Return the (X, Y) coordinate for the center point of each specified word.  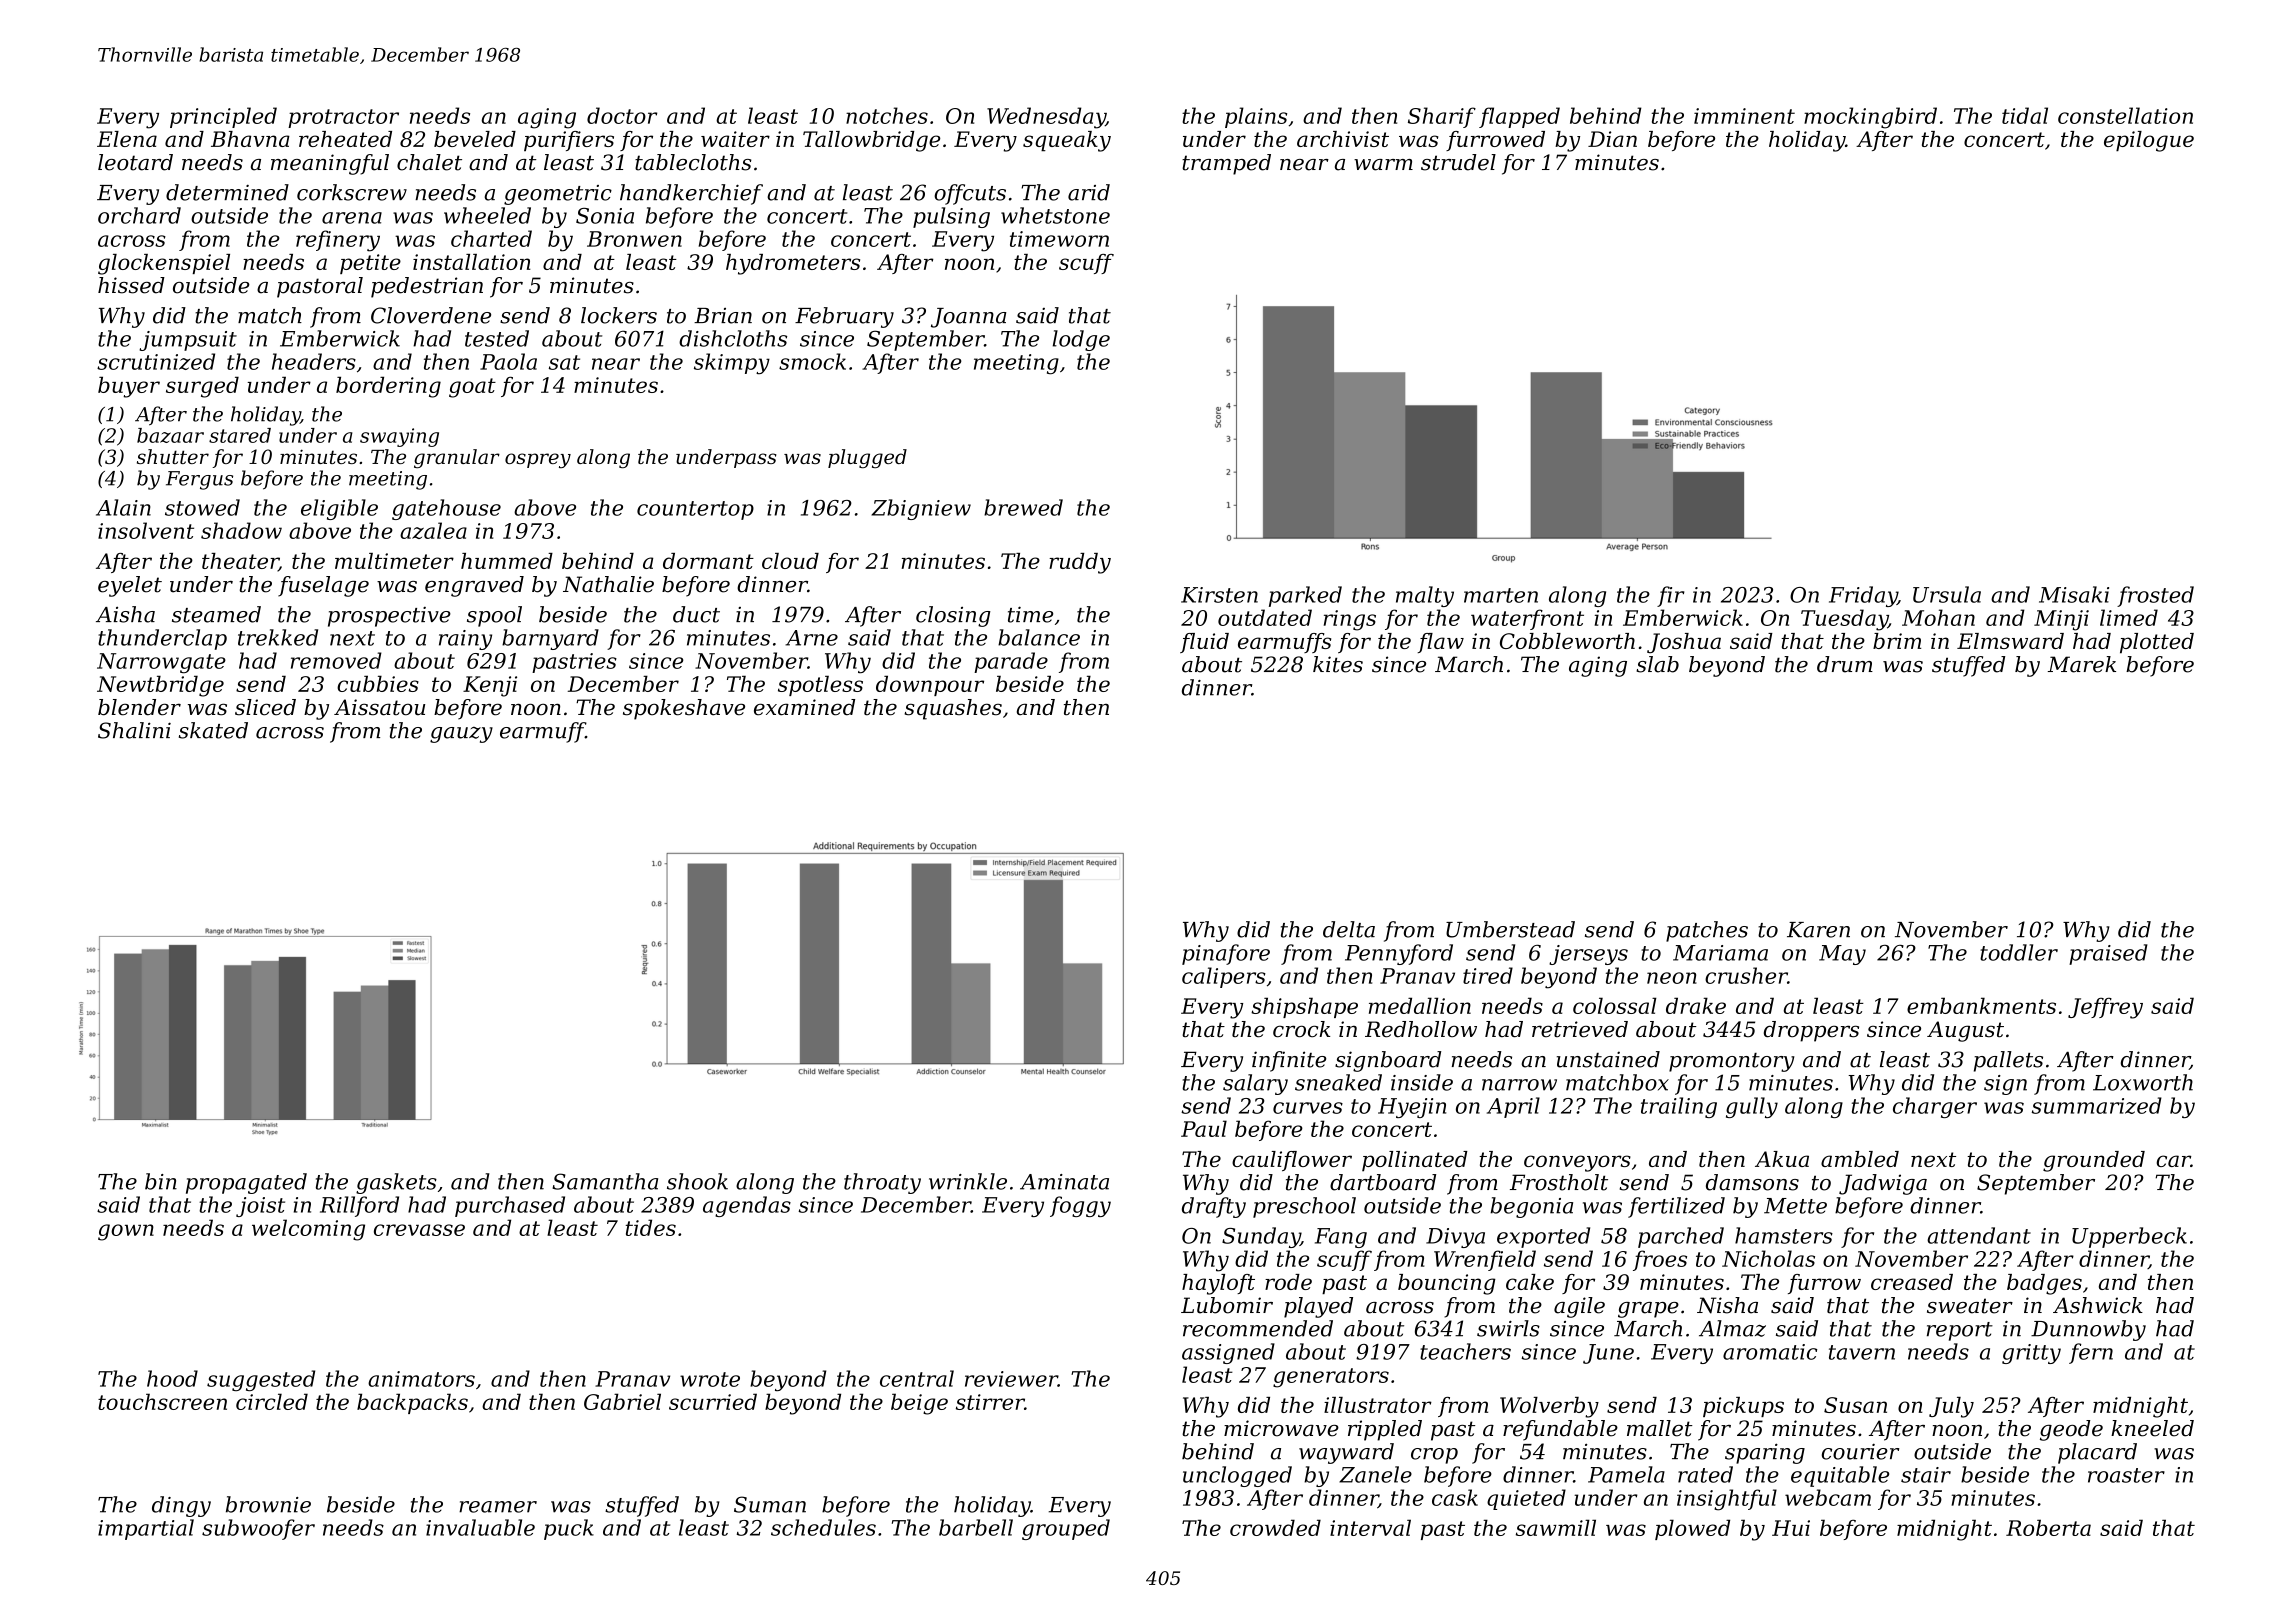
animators (421, 1379)
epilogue (2149, 141)
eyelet (130, 586)
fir (1671, 596)
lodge (1081, 340)
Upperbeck (2129, 1237)
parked (1305, 596)
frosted (2155, 596)
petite (370, 264)
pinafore (1226, 954)
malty (1425, 596)
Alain (123, 507)
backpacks (412, 1403)
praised (2108, 954)
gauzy (461, 735)
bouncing (1447, 1284)
